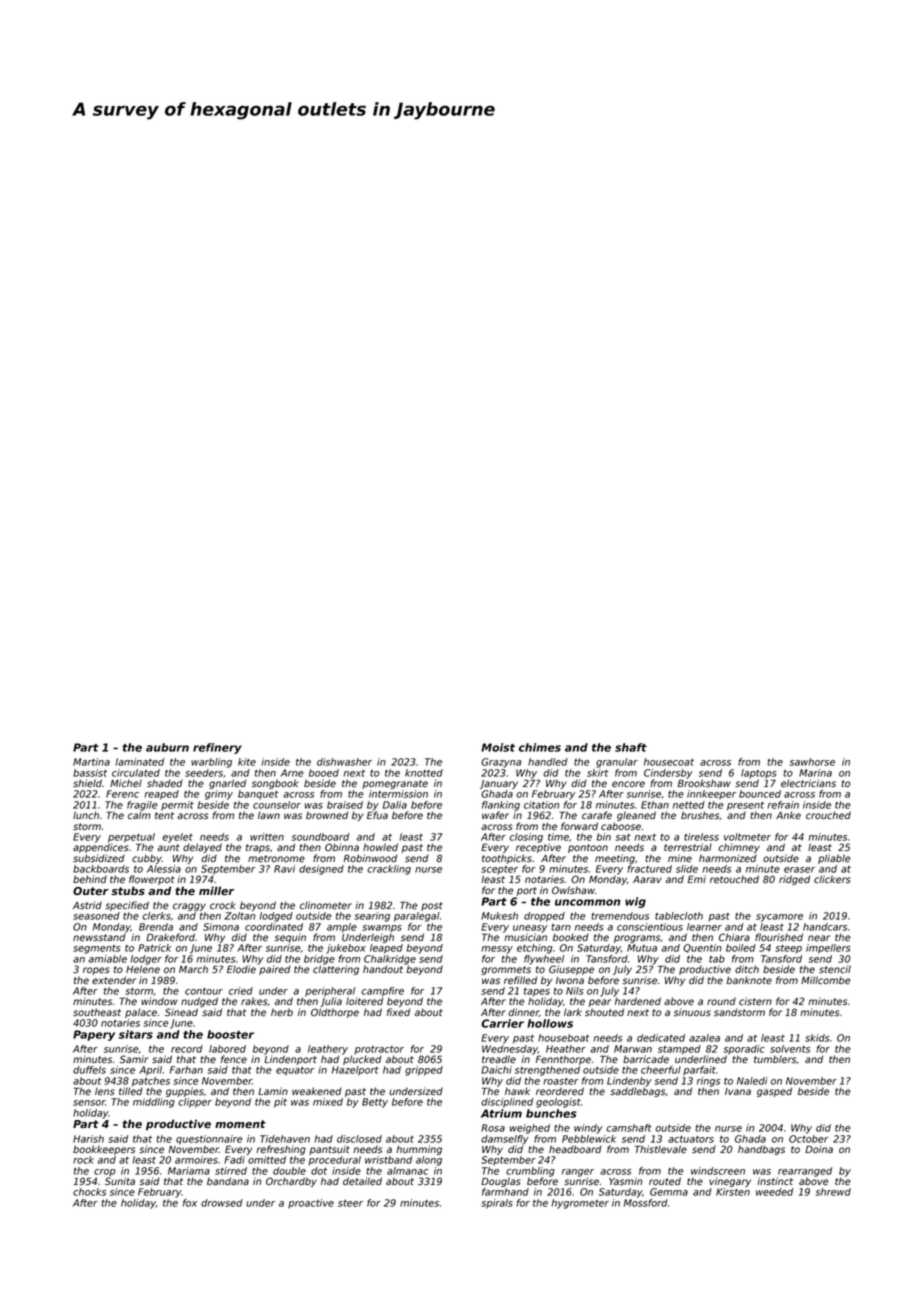 The width and height of the screenshot is (924, 1308). What do you see at coordinates (217, 748) in the screenshot?
I see `refinery` at bounding box center [217, 748].
